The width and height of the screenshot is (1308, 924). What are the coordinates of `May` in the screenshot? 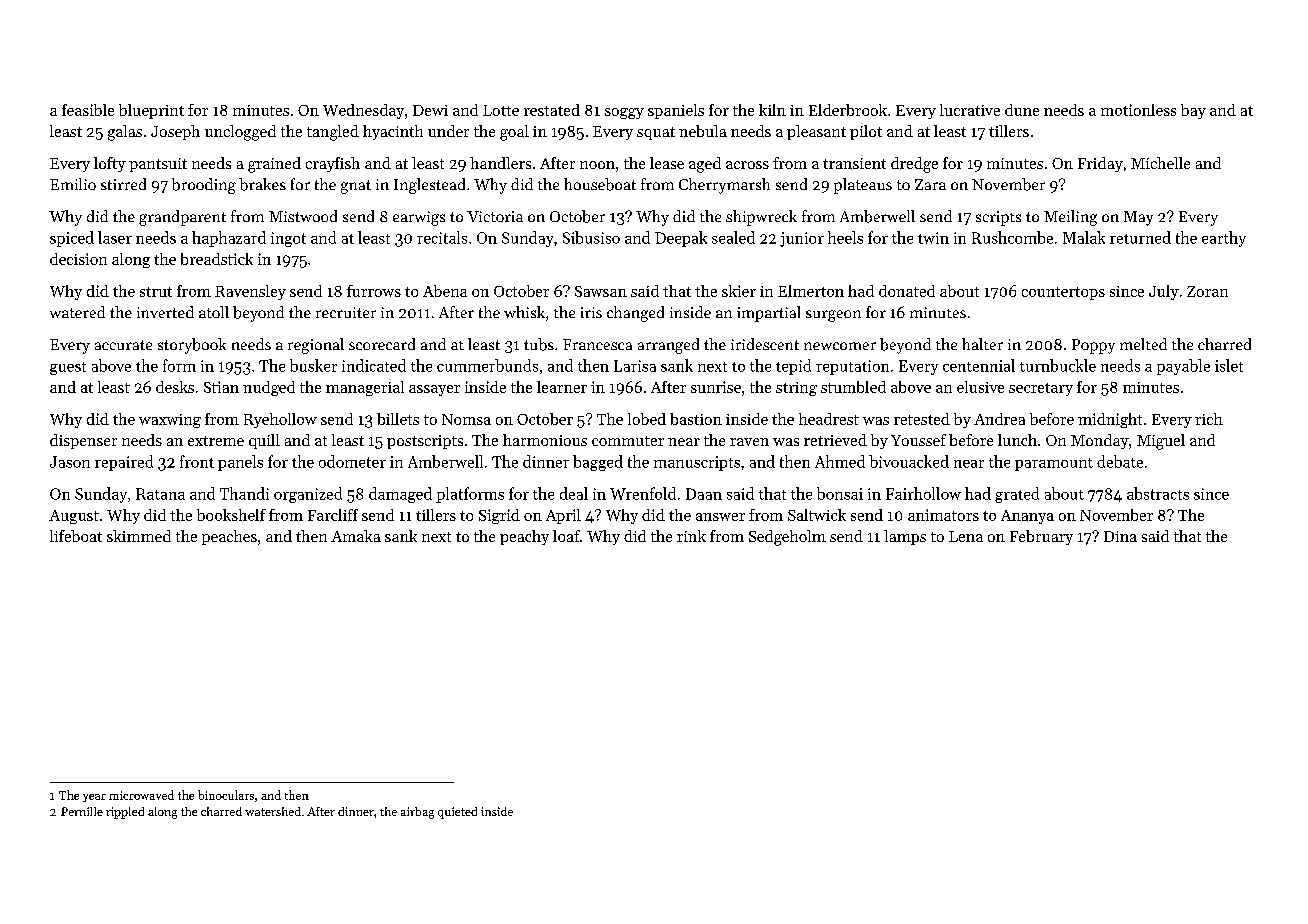 It's located at (1138, 218).
